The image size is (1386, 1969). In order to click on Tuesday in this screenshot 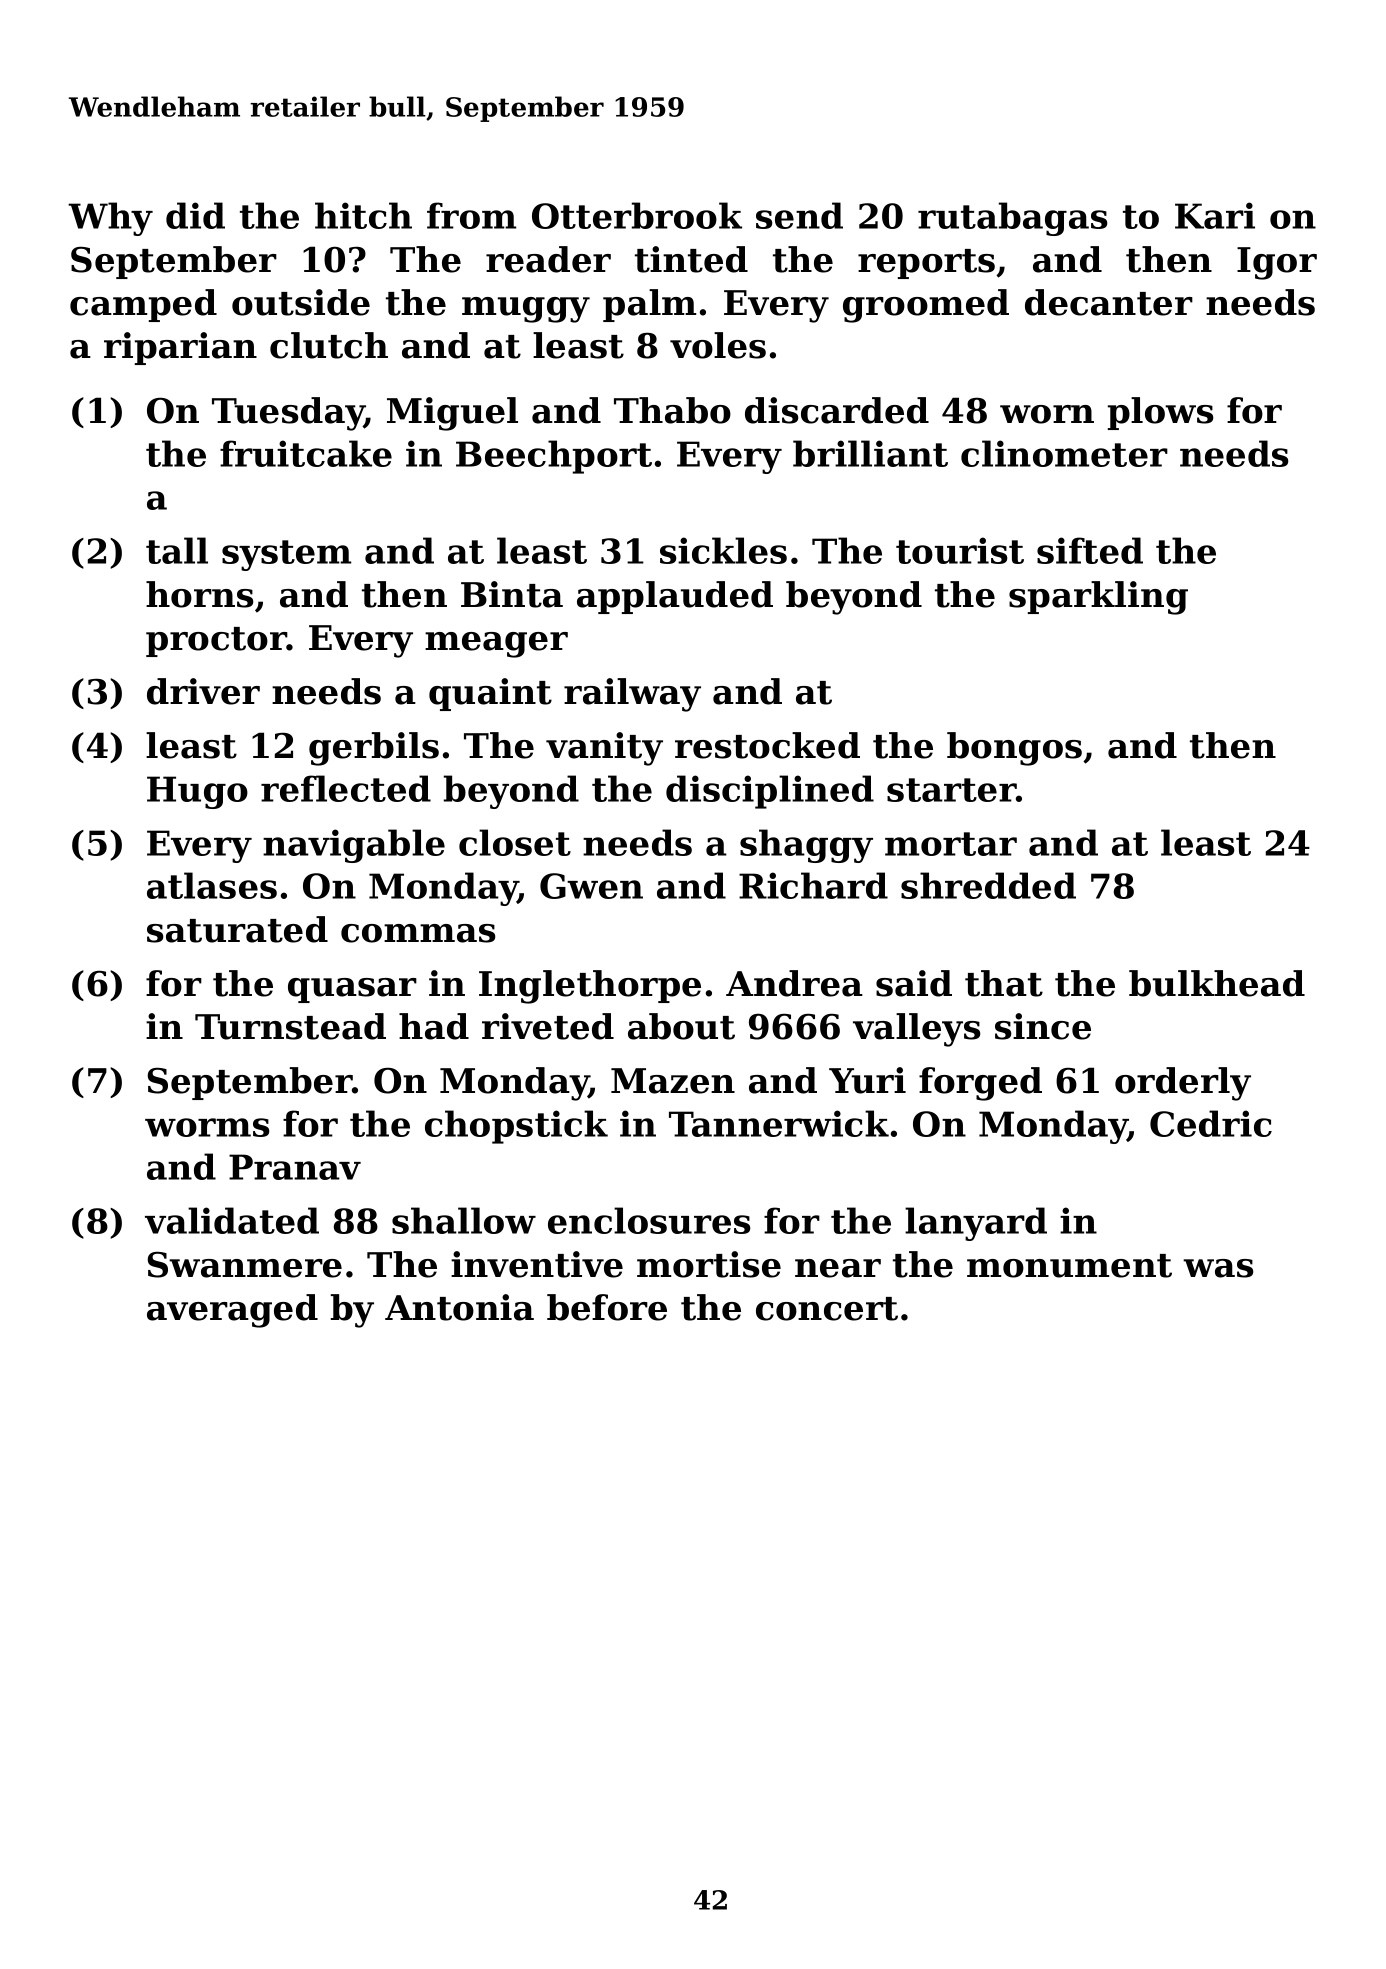, I will do `click(288, 414)`.
